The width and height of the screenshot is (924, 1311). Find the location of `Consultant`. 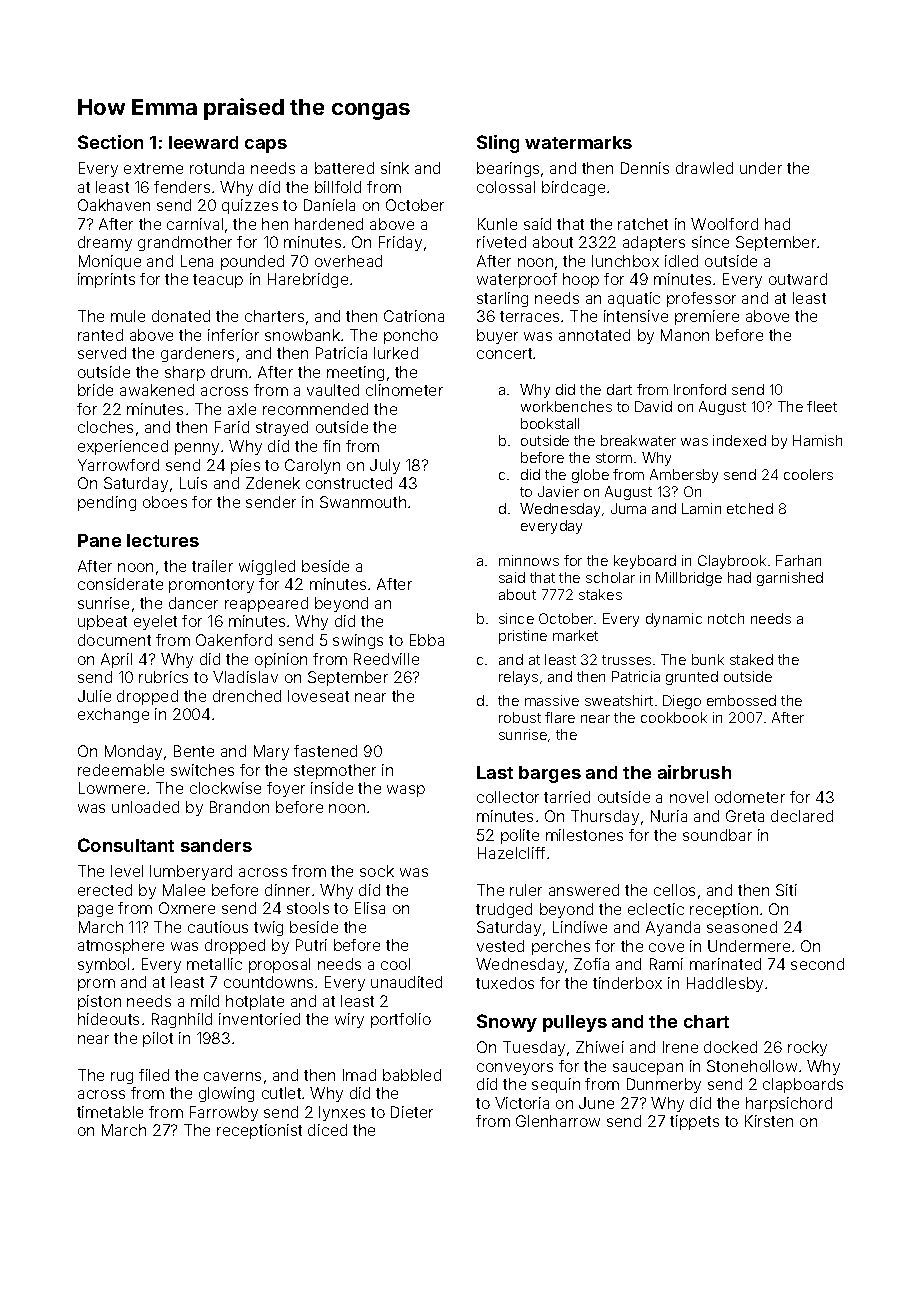

Consultant is located at coordinates (126, 845).
